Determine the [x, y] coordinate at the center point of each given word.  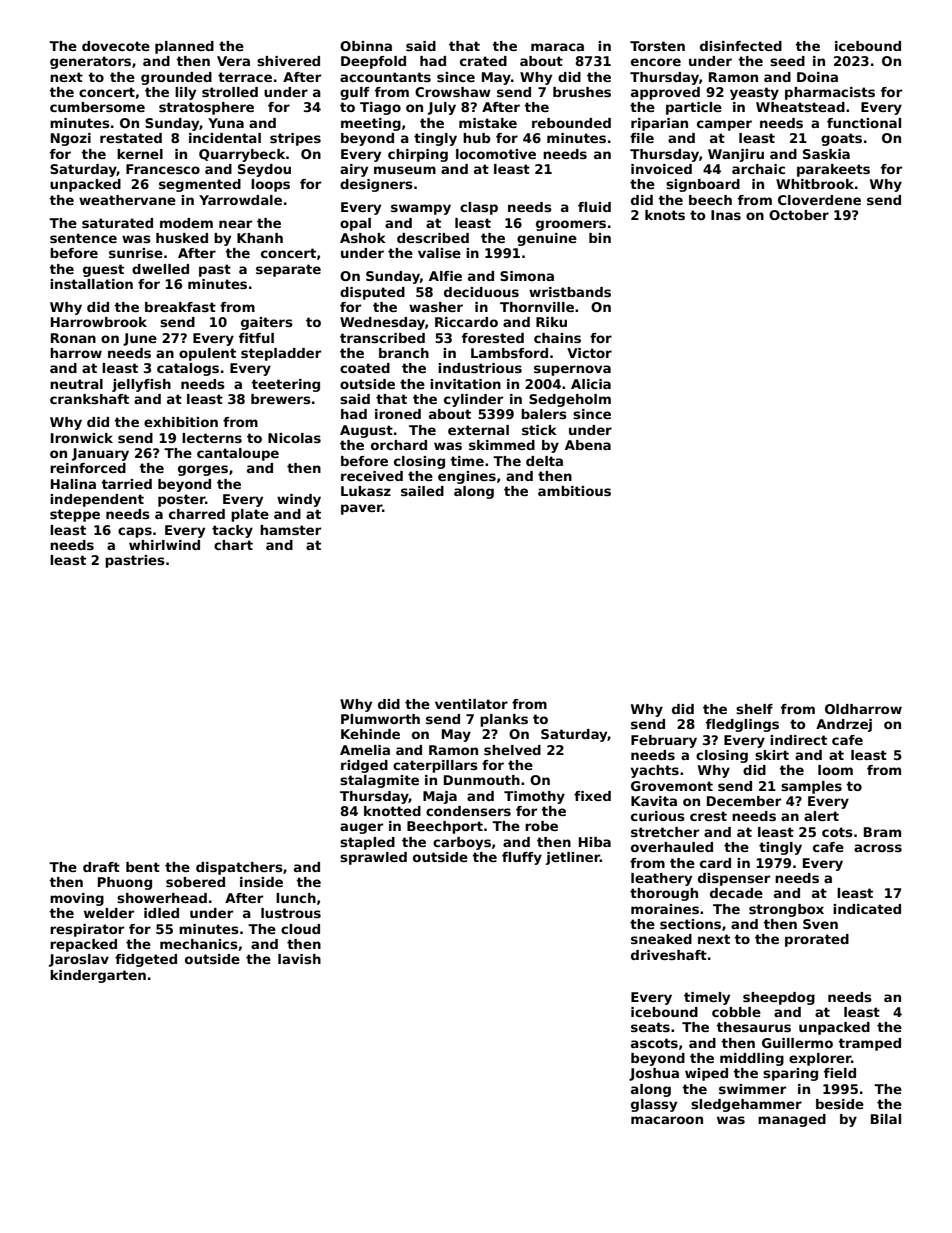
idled [161, 913]
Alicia [591, 384]
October [799, 215]
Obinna [366, 46]
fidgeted [146, 960]
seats [650, 1027]
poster [181, 500]
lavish [299, 959]
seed [787, 61]
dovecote [116, 46]
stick [539, 430]
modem [186, 223]
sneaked [661, 939]
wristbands [570, 292]
